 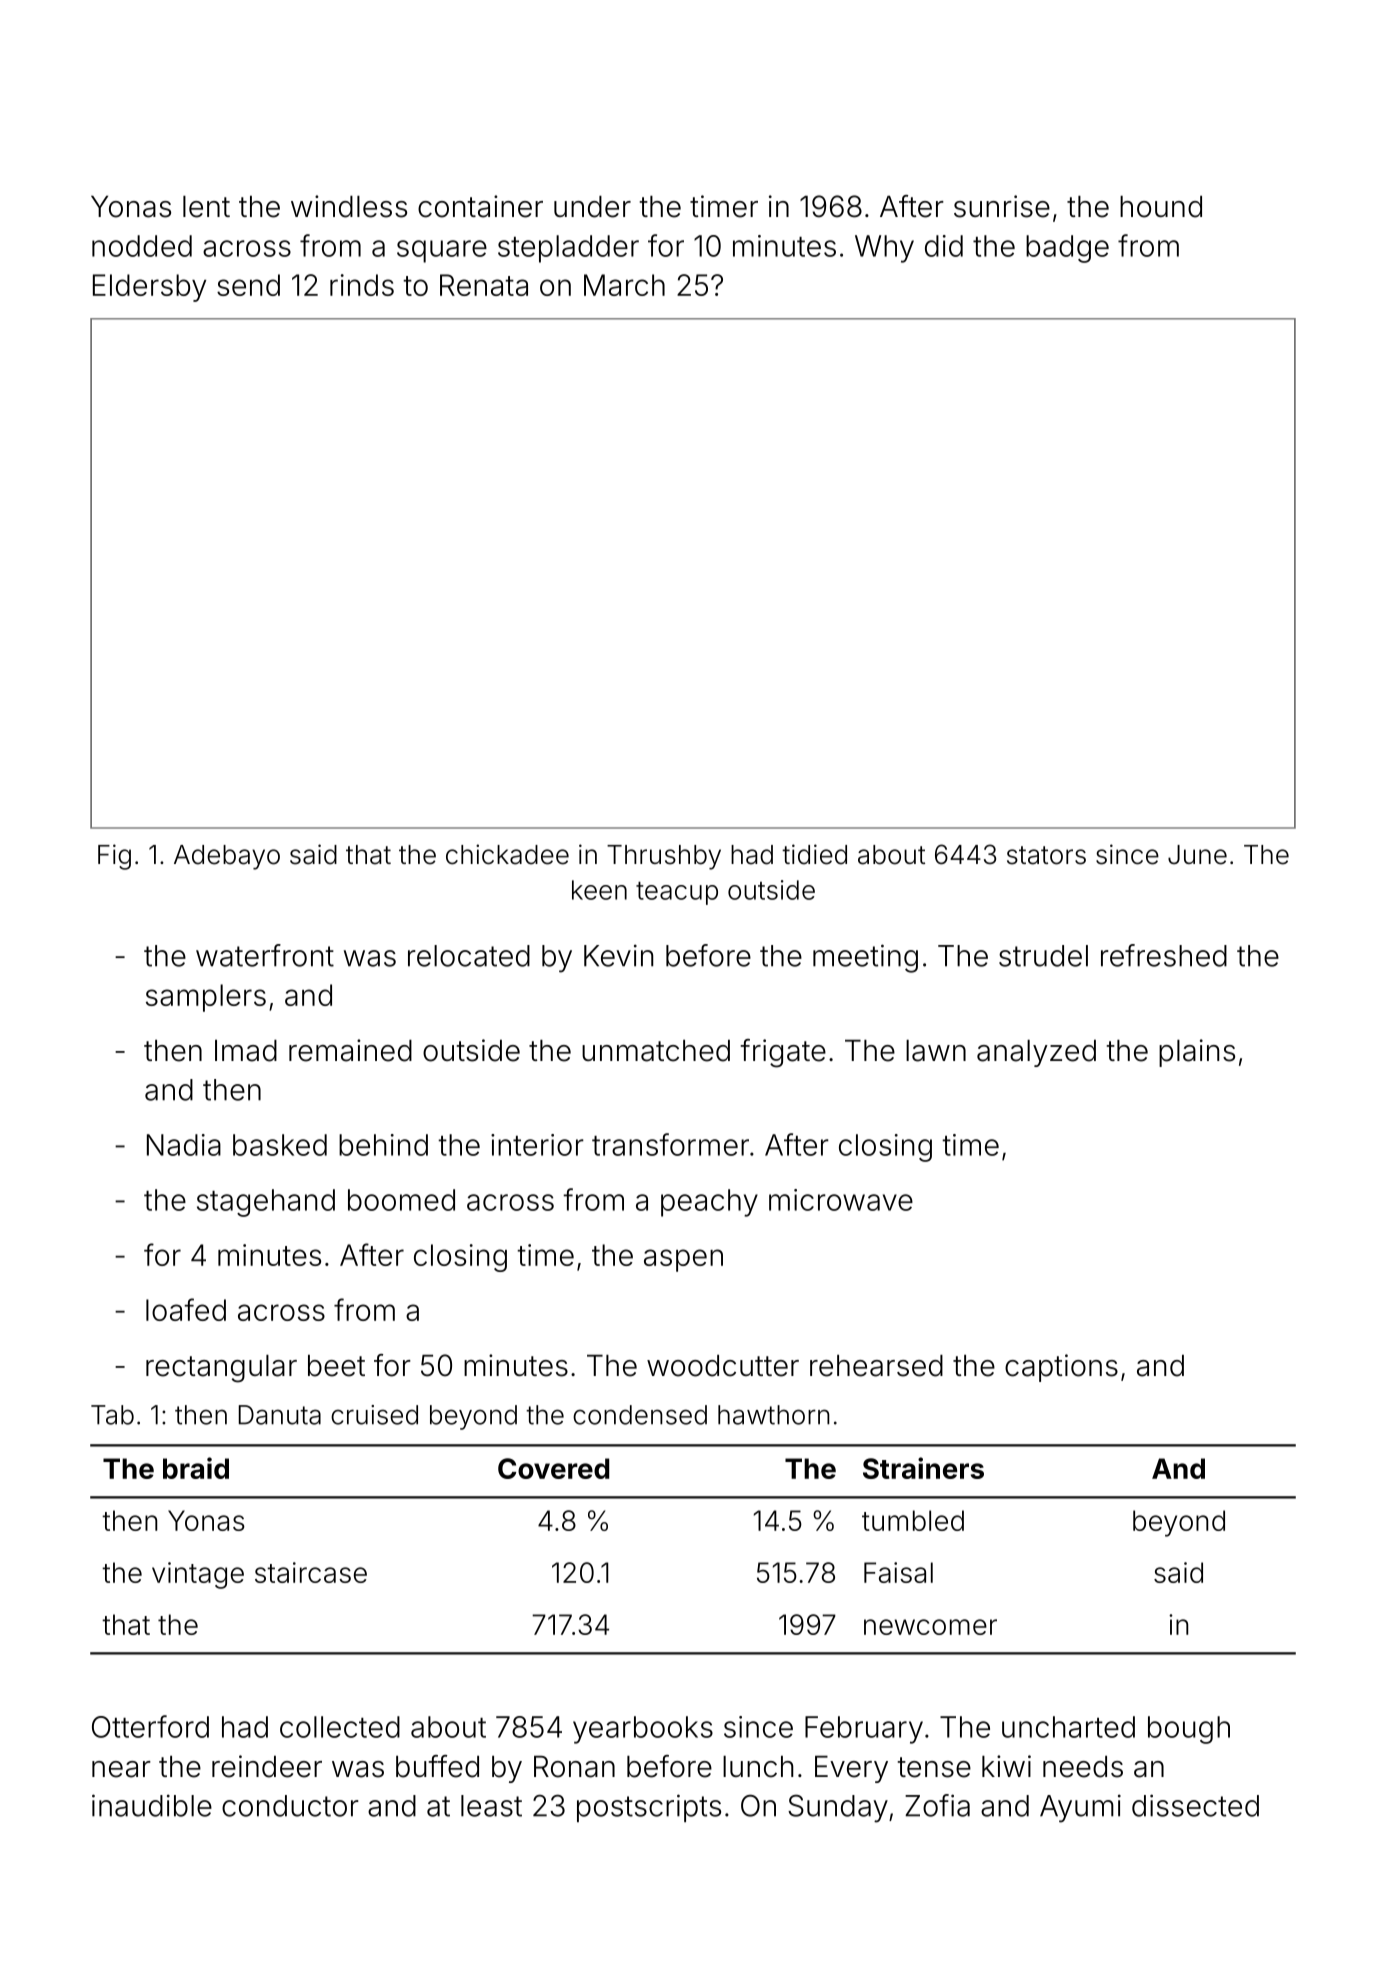 I want to click on send, so click(x=248, y=285).
